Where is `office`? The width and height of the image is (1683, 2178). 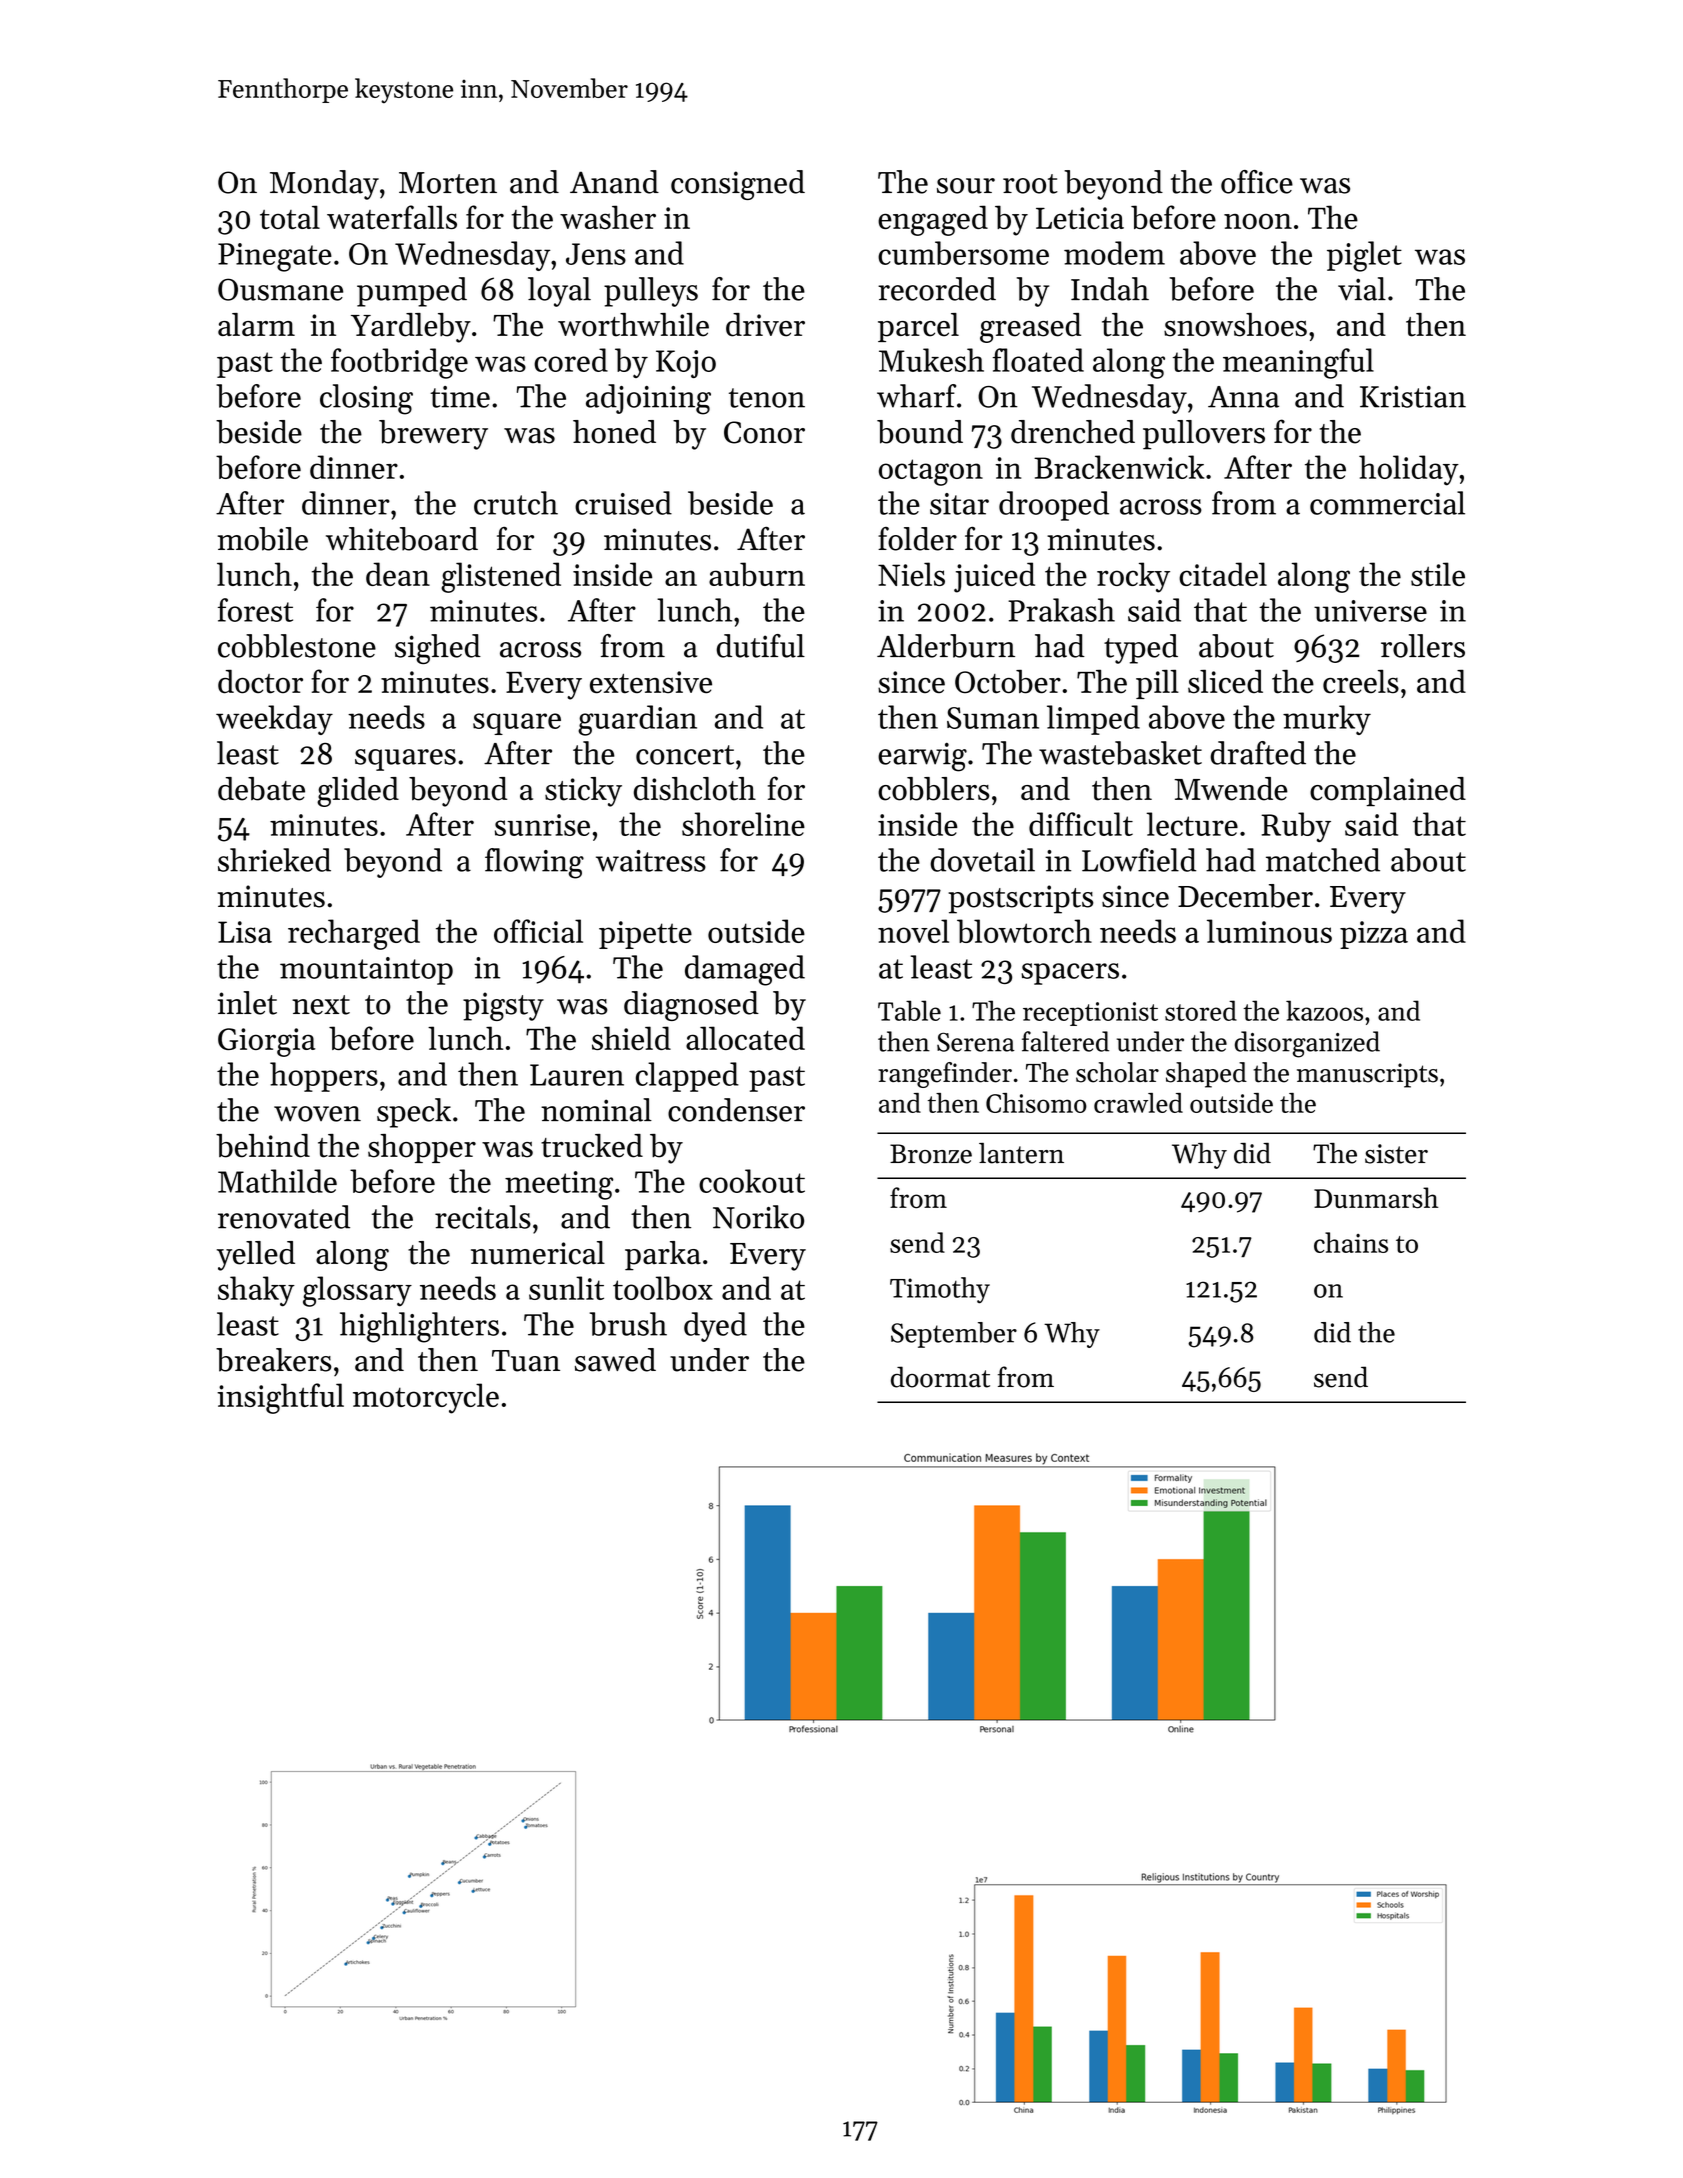
office is located at coordinates (1257, 182).
